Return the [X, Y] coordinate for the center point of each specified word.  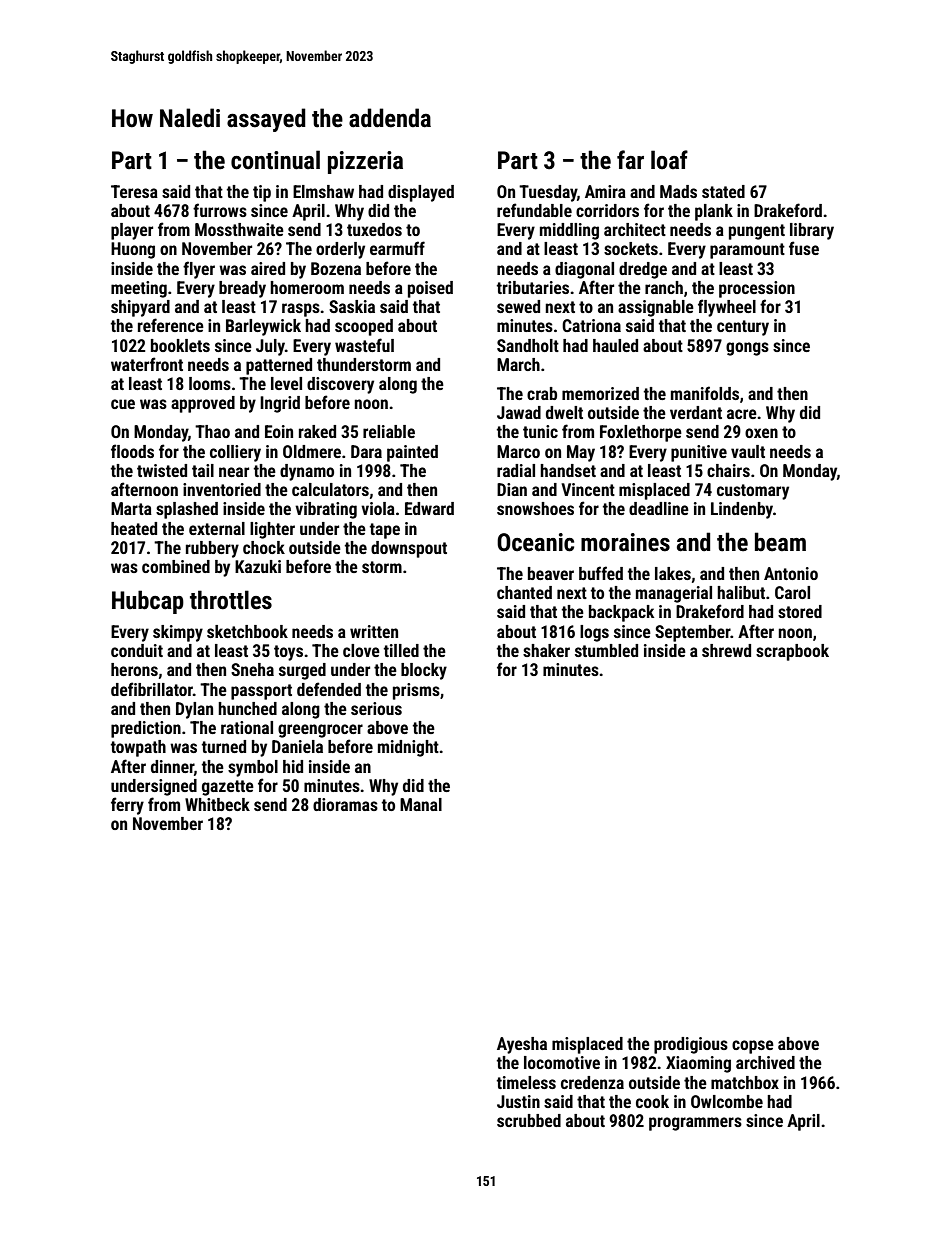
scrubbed [529, 1120]
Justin [518, 1101]
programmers [695, 1124]
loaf [669, 160]
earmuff [397, 248]
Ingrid [280, 404]
